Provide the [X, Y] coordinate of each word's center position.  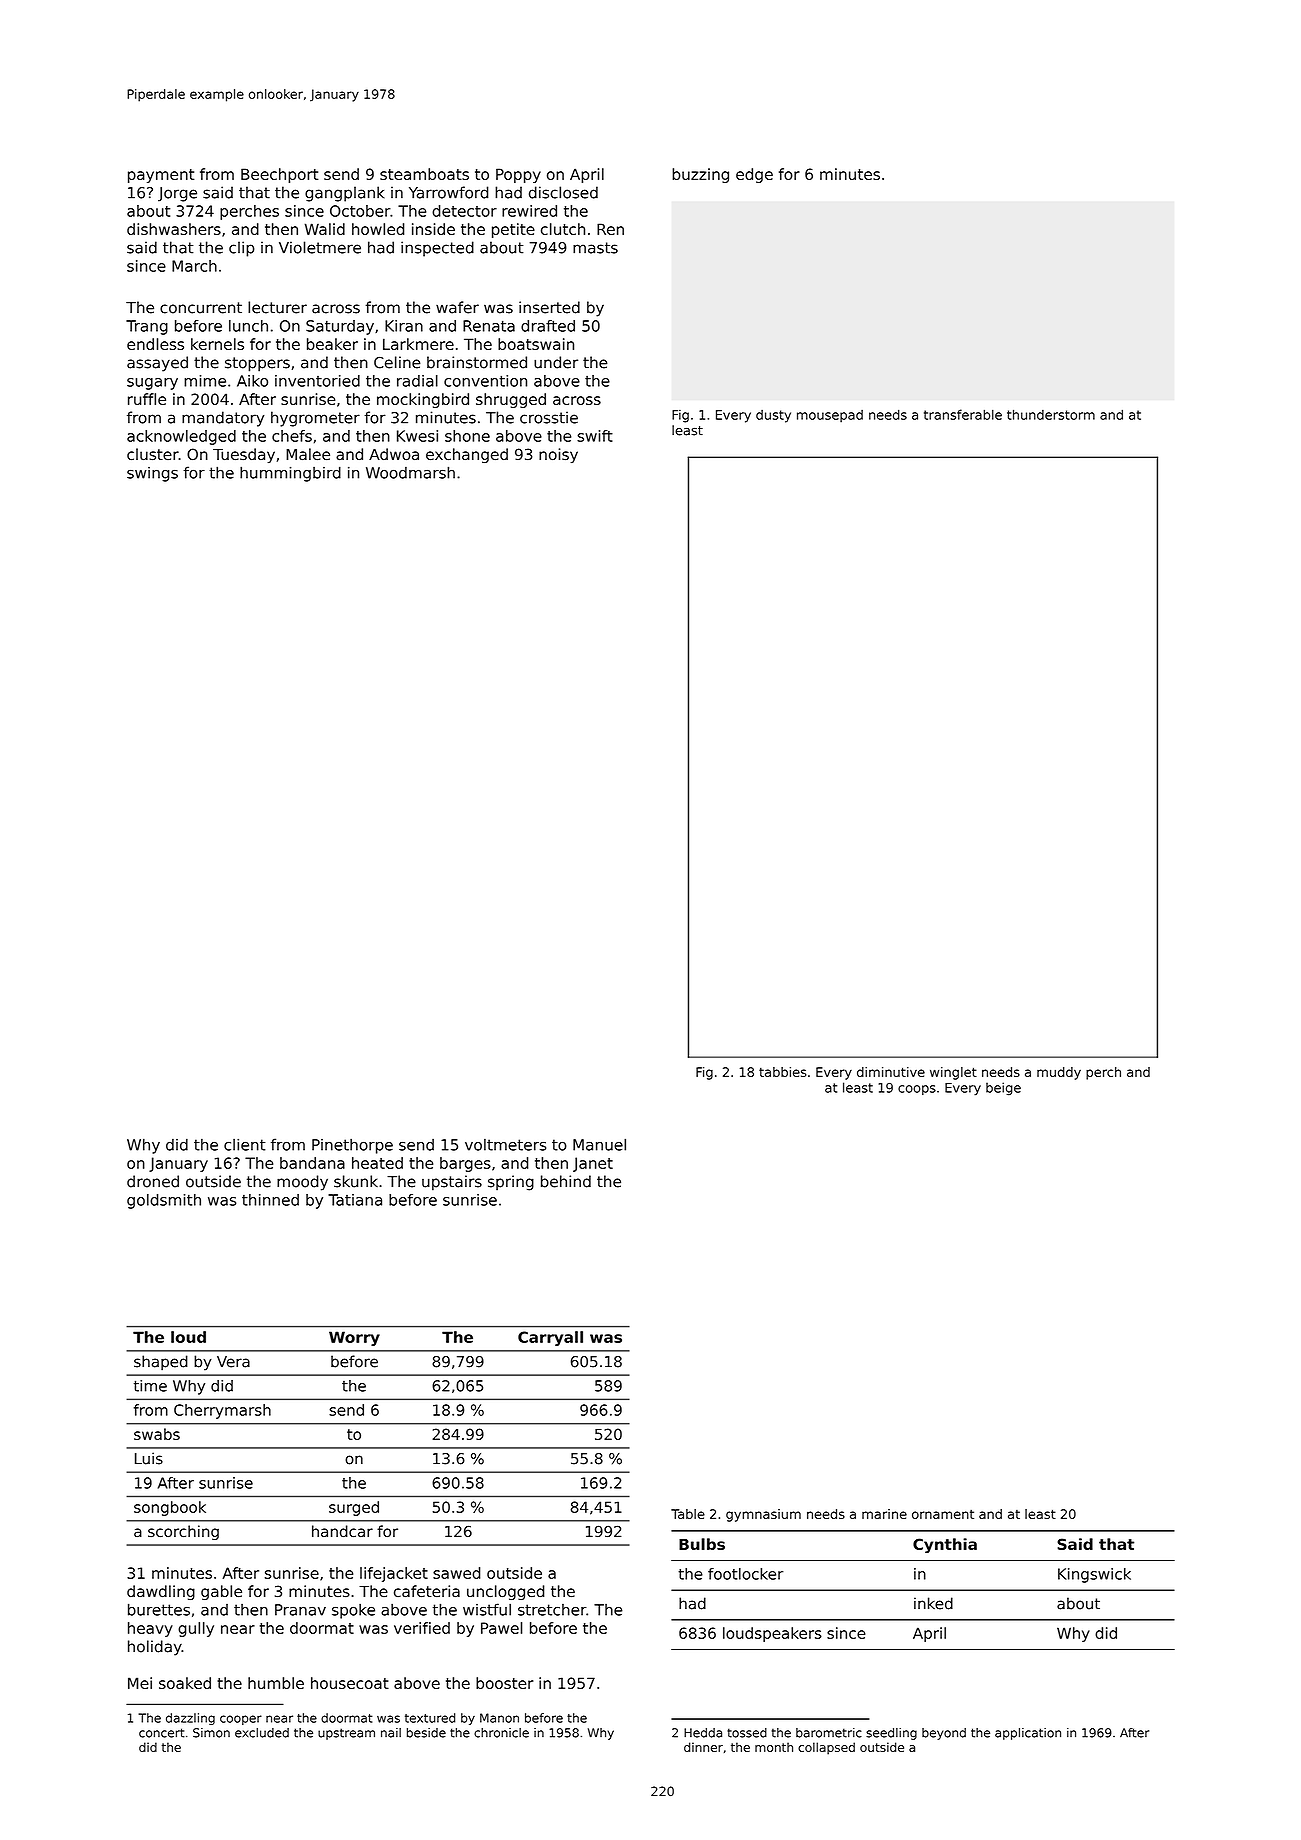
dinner [703, 1747]
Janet [593, 1164]
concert [161, 1733]
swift [595, 436]
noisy [558, 455]
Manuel [599, 1144]
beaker [332, 344]
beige [1003, 1089]
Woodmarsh [410, 472]
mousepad [830, 416]
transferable [963, 414]
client [245, 1144]
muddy [1059, 1073]
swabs [157, 1434]
